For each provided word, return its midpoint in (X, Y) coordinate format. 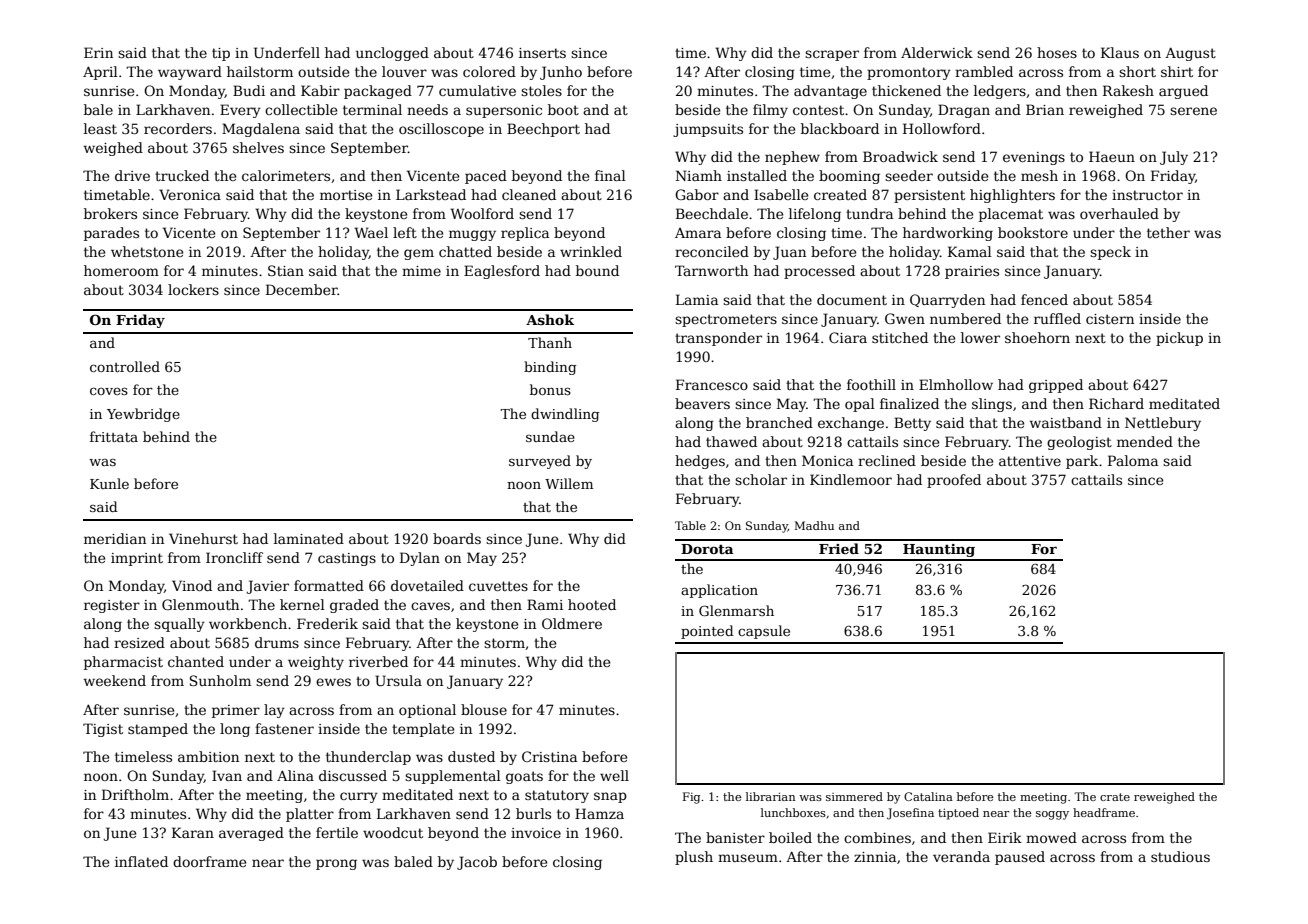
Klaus (1120, 52)
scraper (832, 55)
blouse (484, 709)
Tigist (103, 730)
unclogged (392, 54)
